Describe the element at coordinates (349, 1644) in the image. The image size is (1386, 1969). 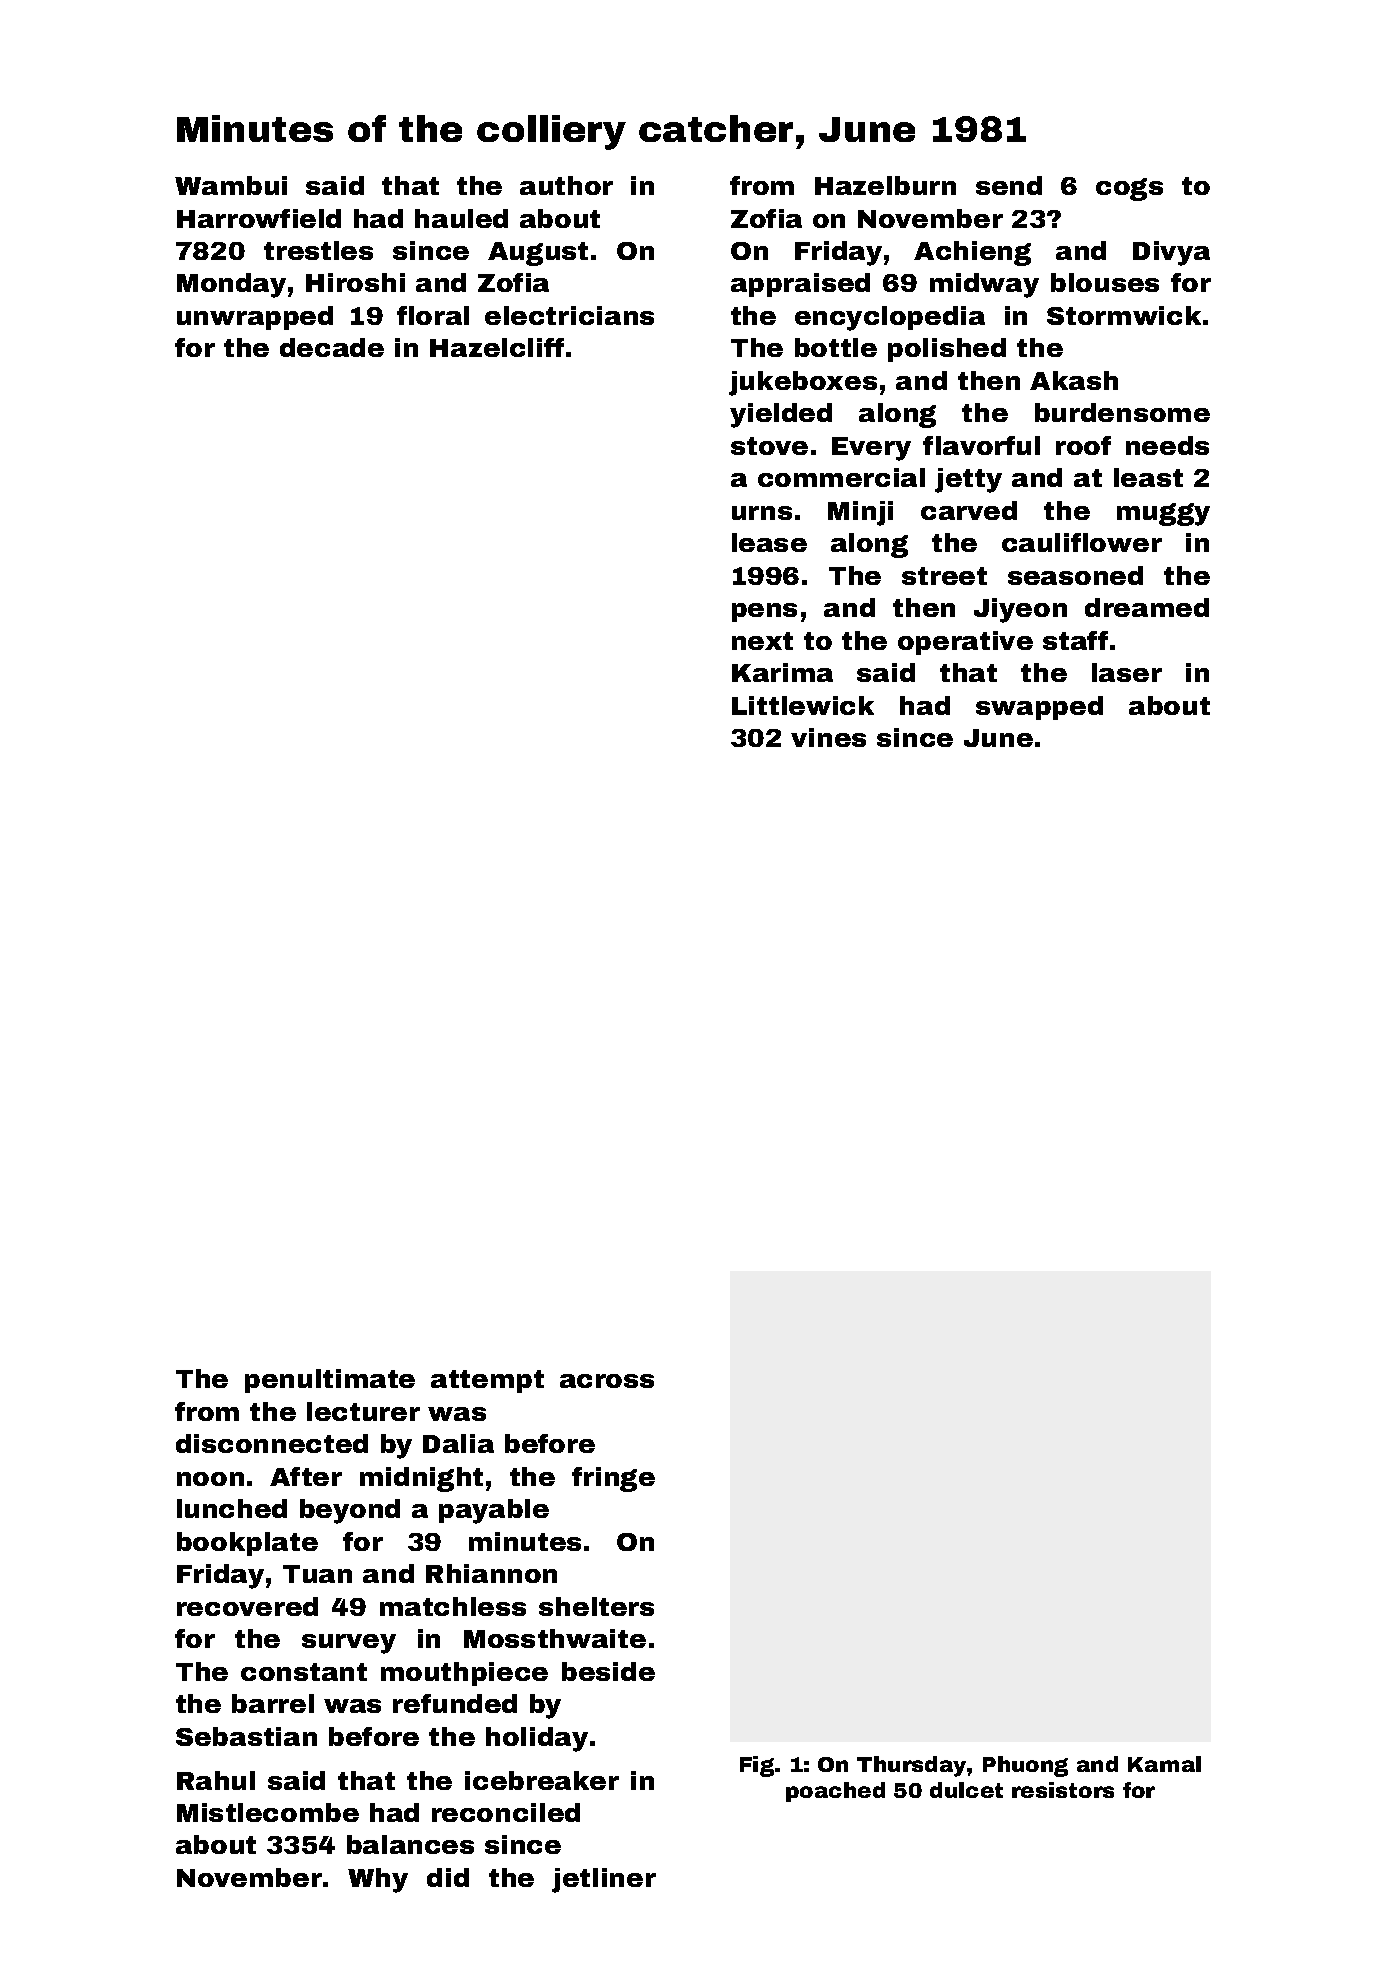
I see `survey` at that location.
